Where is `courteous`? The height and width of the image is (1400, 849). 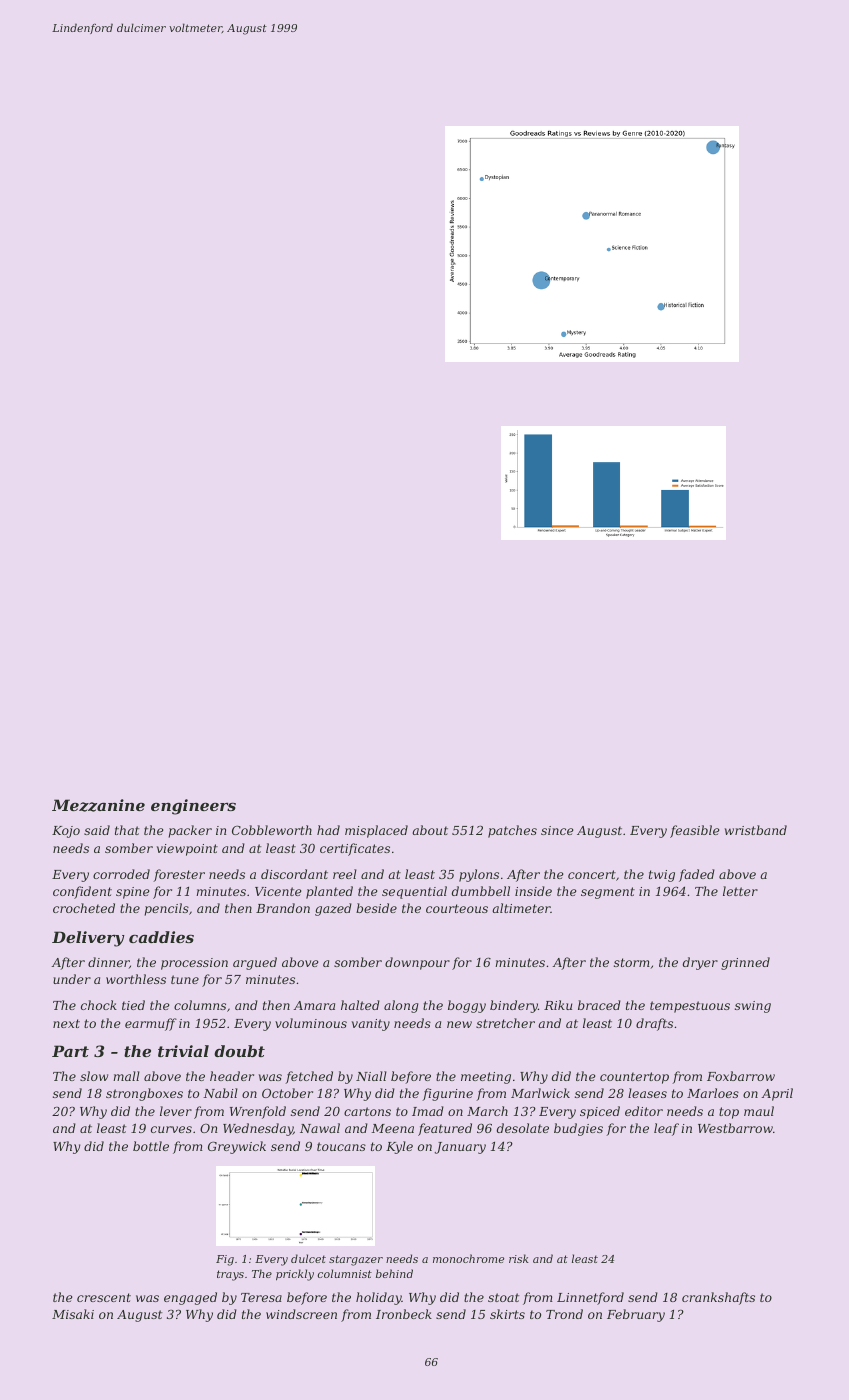
courteous is located at coordinates (457, 908).
